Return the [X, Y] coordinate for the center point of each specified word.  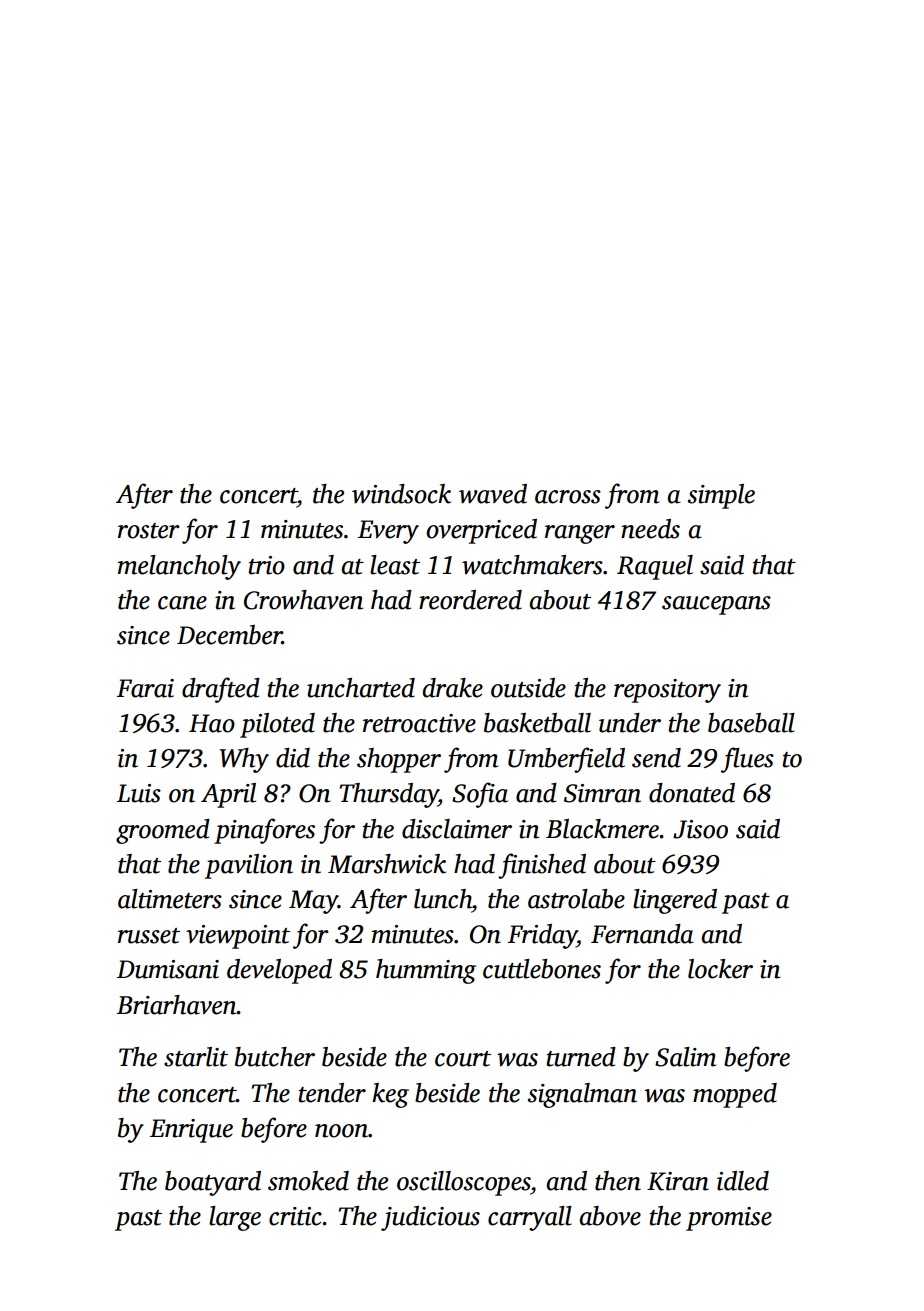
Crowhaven [303, 600]
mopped [735, 1095]
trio [267, 565]
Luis [139, 793]
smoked [308, 1181]
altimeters [170, 899]
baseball [751, 723]
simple [721, 496]
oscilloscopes [464, 1183]
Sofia [480, 795]
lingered [675, 901]
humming [426, 971]
